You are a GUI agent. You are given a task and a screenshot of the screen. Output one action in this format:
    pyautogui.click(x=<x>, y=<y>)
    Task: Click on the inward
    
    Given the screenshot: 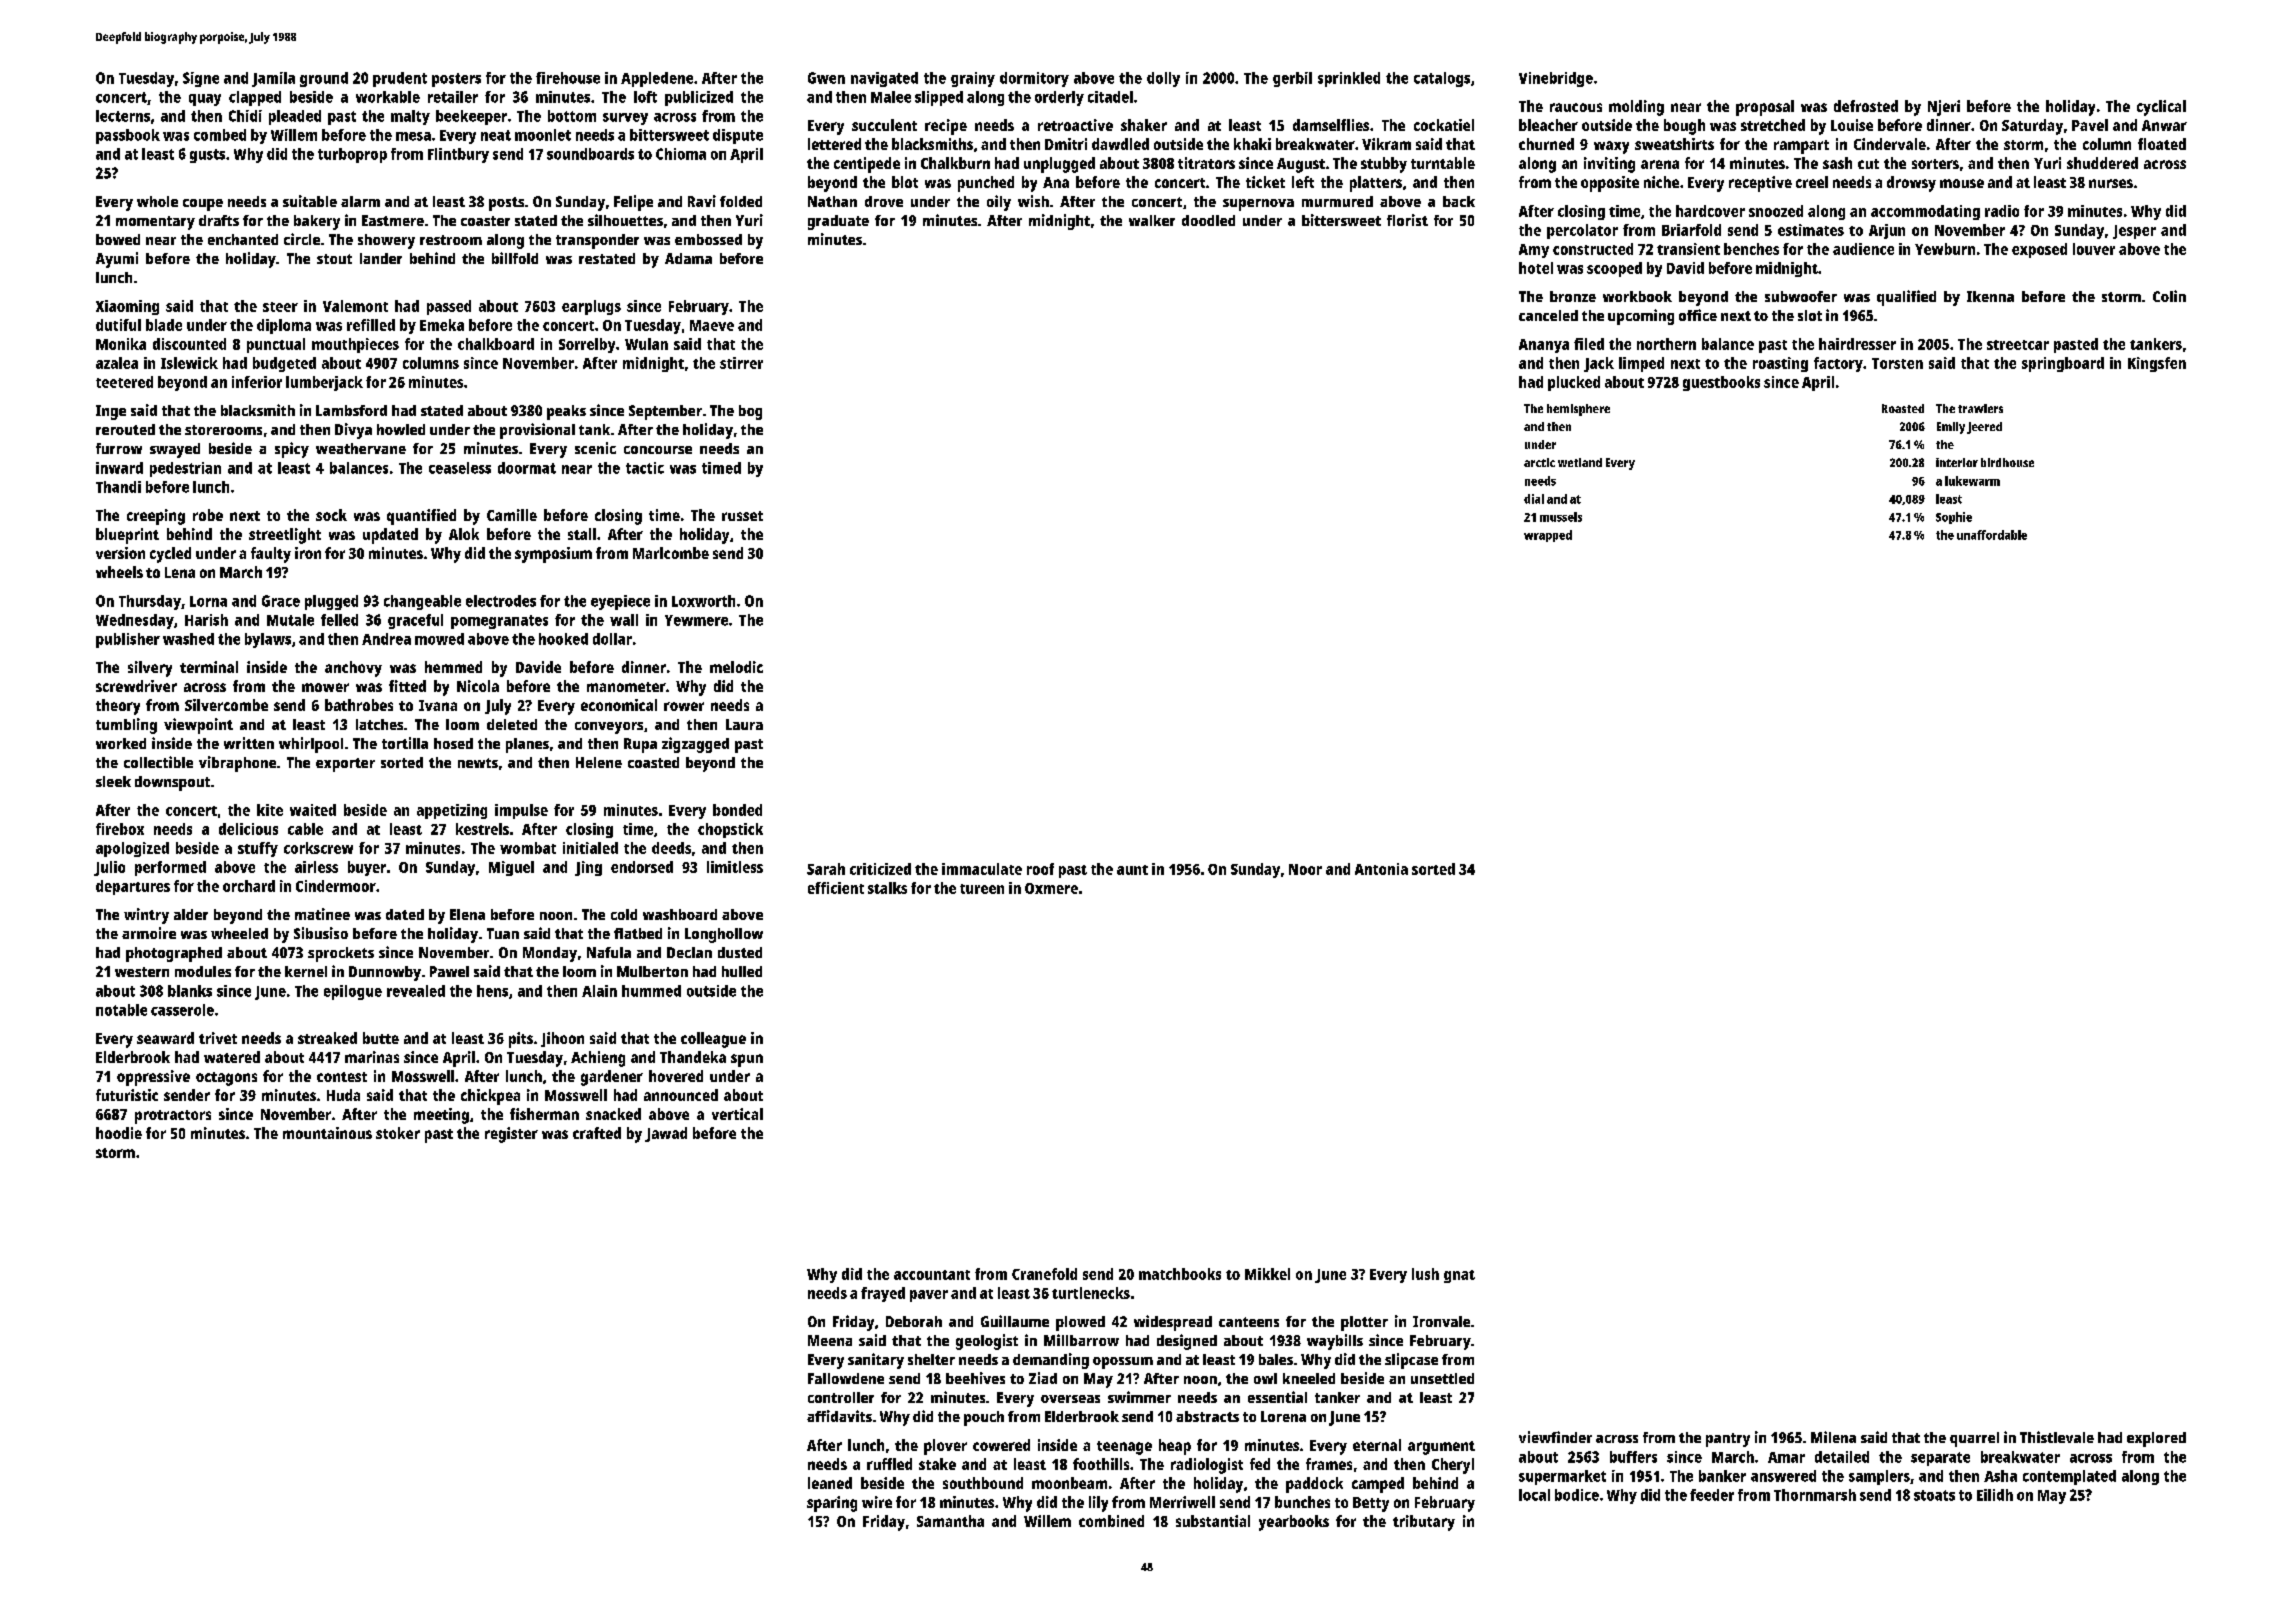 What is the action you would take?
    pyautogui.click(x=119, y=468)
